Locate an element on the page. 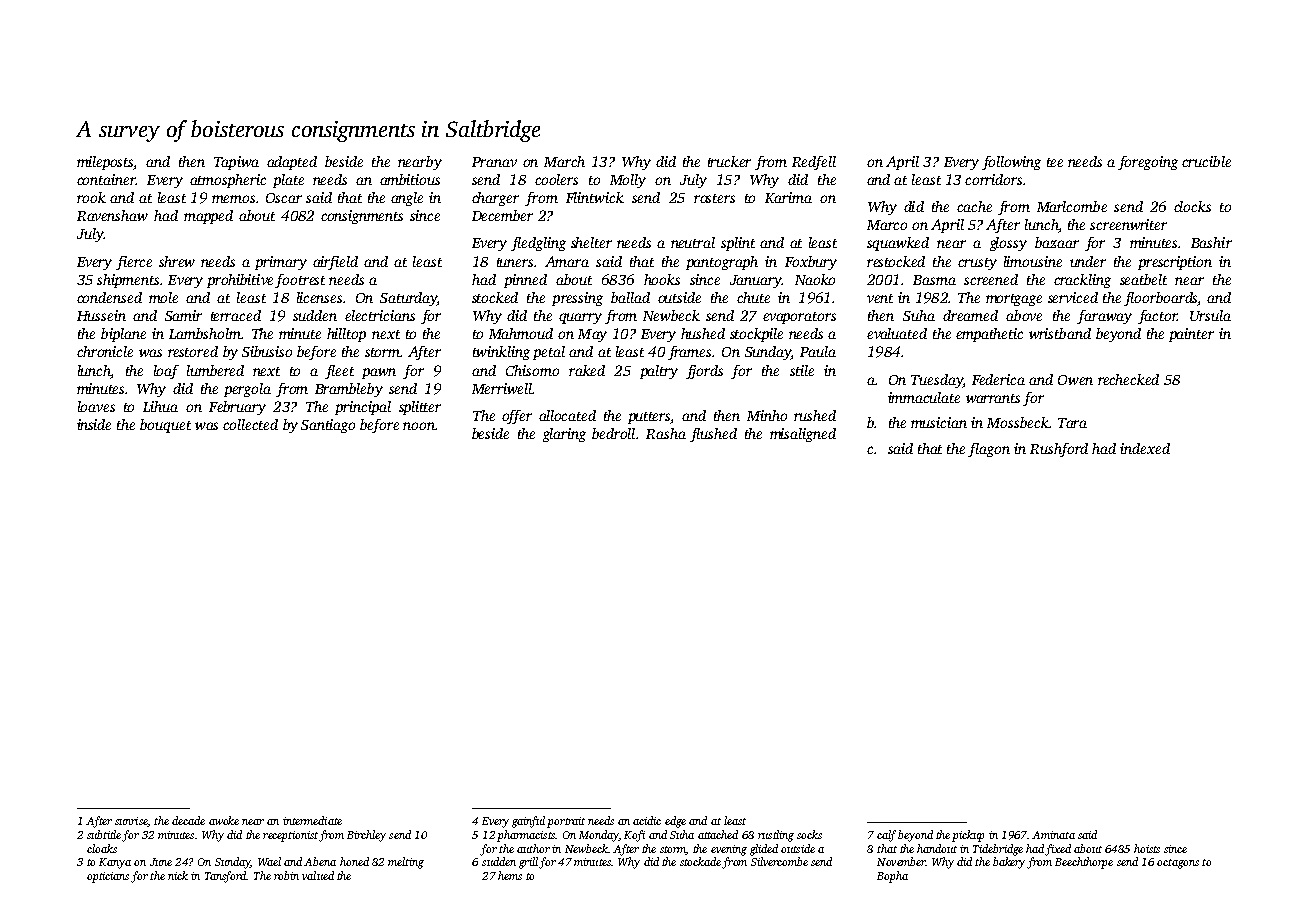 The image size is (1308, 924). inside is located at coordinates (94, 424).
